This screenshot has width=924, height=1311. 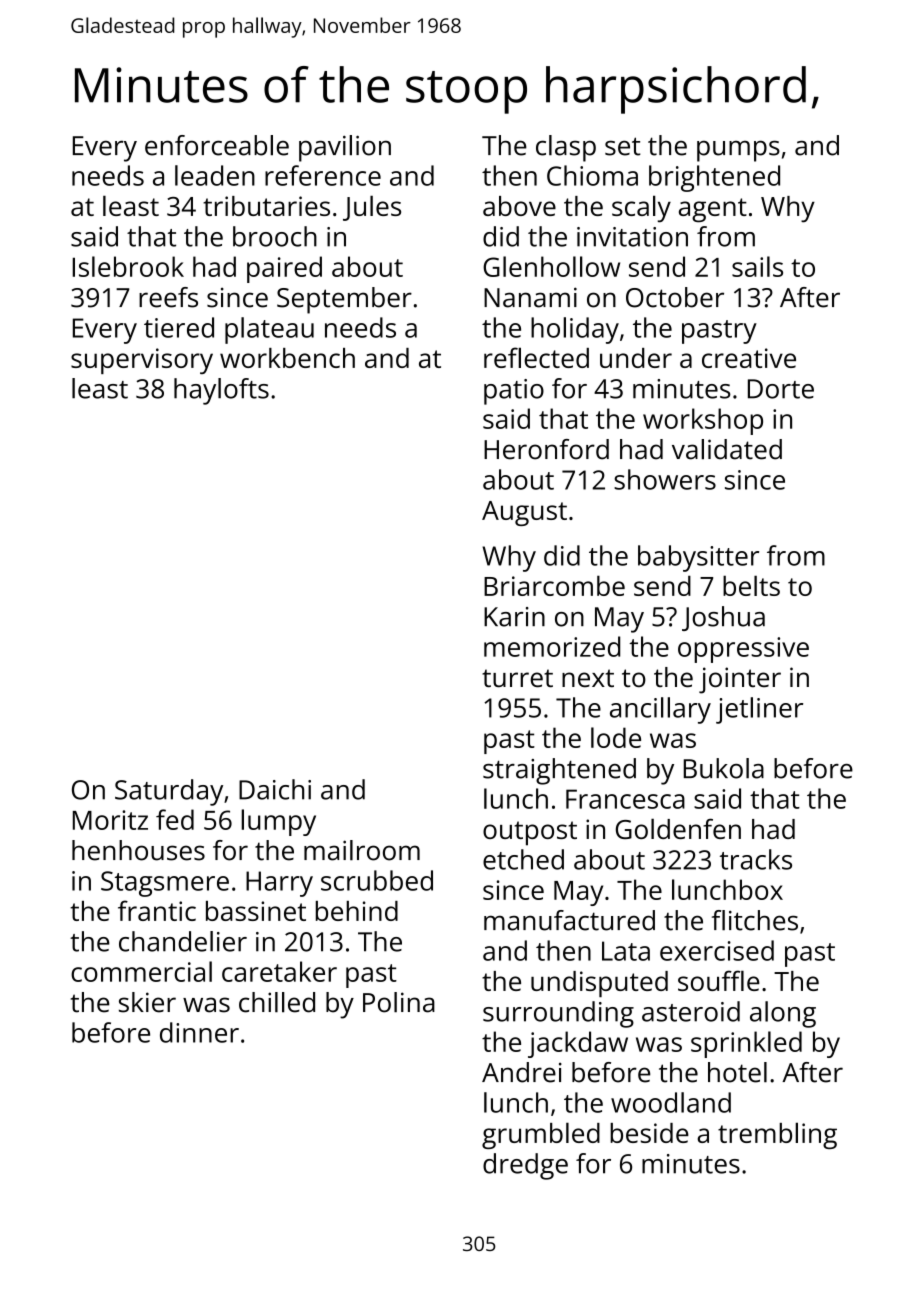 What do you see at coordinates (221, 391) in the screenshot?
I see `haylofts` at bounding box center [221, 391].
